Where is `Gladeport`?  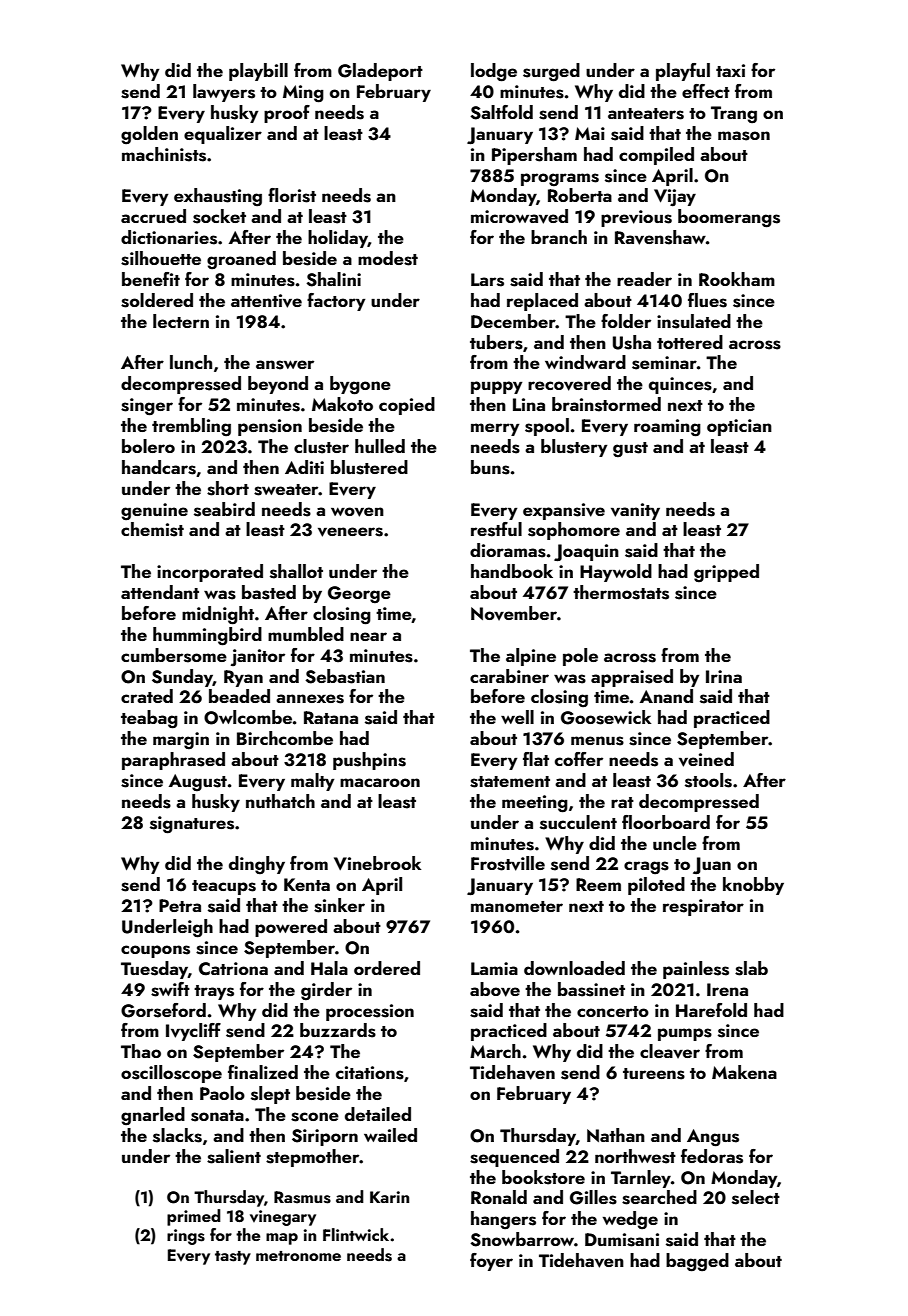
Gladeport is located at coordinates (380, 72).
